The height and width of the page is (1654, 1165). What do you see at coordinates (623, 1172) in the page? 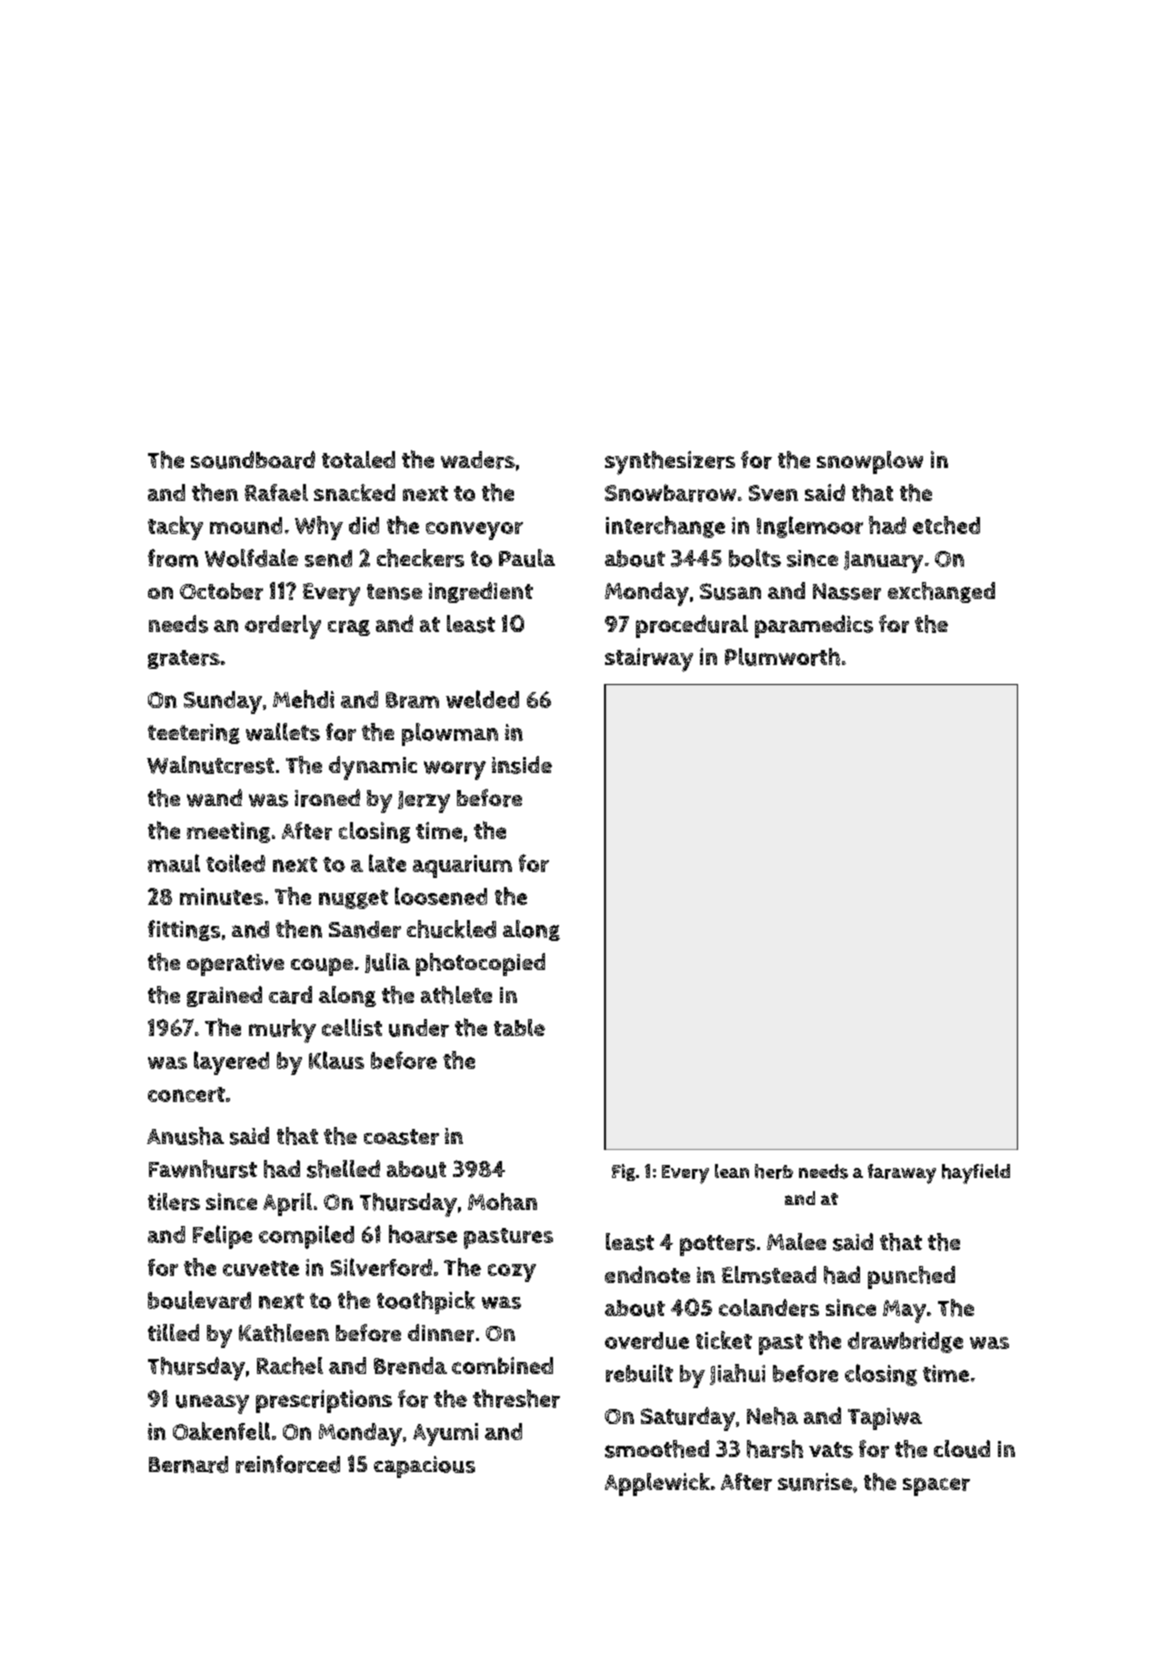
I see `Fig` at bounding box center [623, 1172].
